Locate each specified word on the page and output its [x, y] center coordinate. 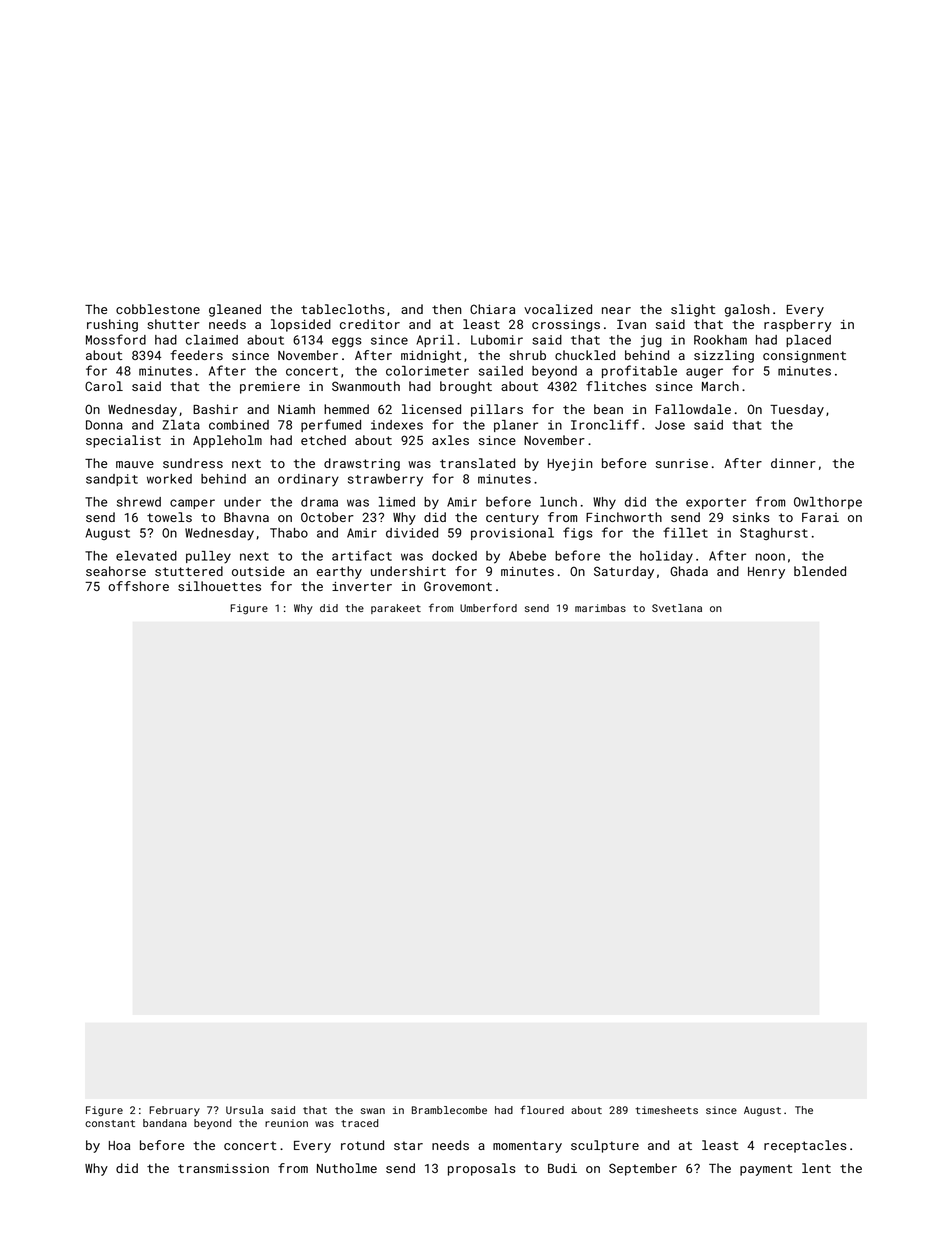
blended [820, 571]
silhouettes [219, 586]
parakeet [396, 609]
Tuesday [797, 410]
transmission [223, 1168]
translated [477, 463]
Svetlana [677, 608]
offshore [138, 586]
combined [239, 425]
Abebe [527, 556]
